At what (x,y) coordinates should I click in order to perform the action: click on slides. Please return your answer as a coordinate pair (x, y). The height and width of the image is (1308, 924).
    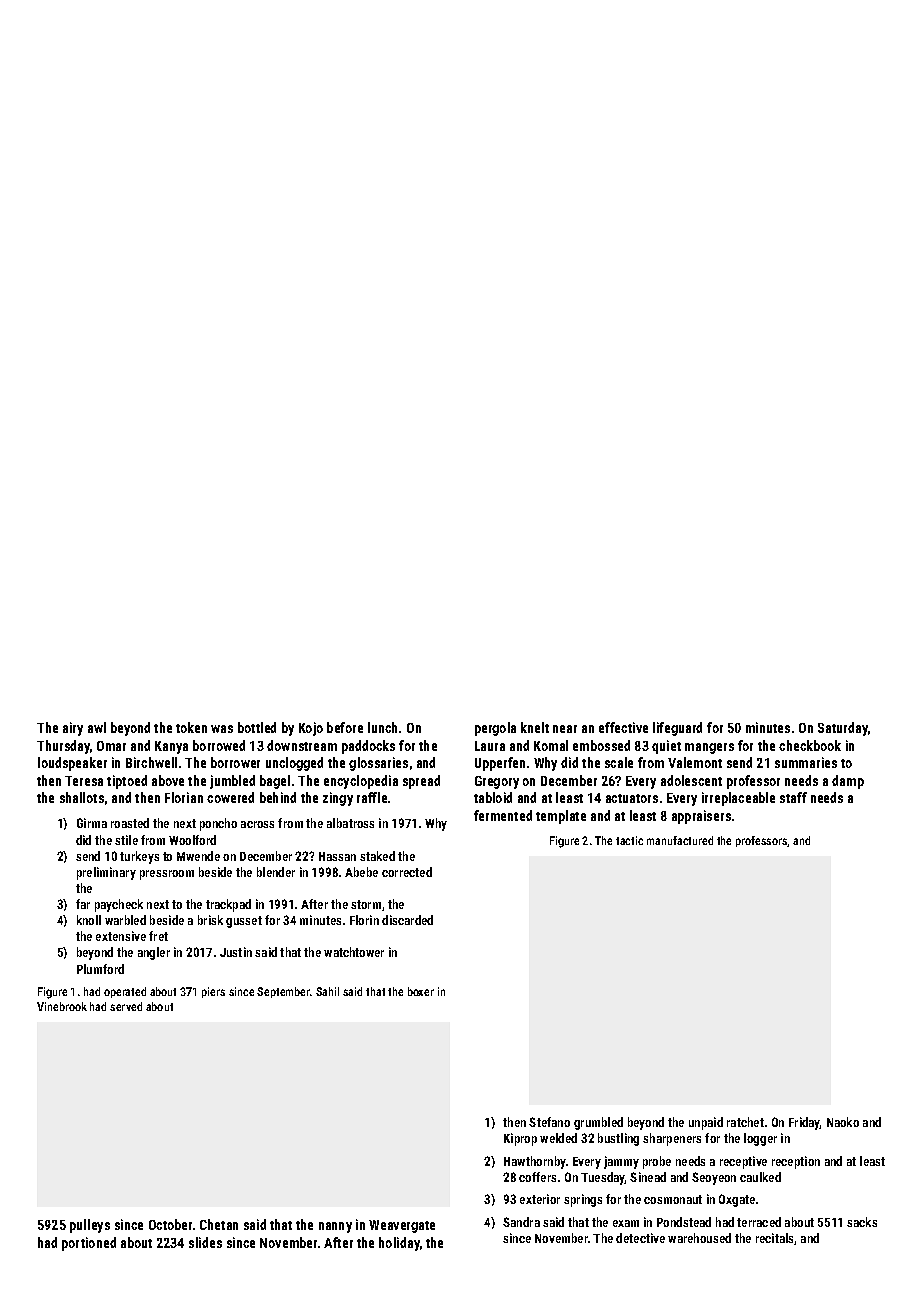
    Looking at the image, I should click on (205, 1242).
